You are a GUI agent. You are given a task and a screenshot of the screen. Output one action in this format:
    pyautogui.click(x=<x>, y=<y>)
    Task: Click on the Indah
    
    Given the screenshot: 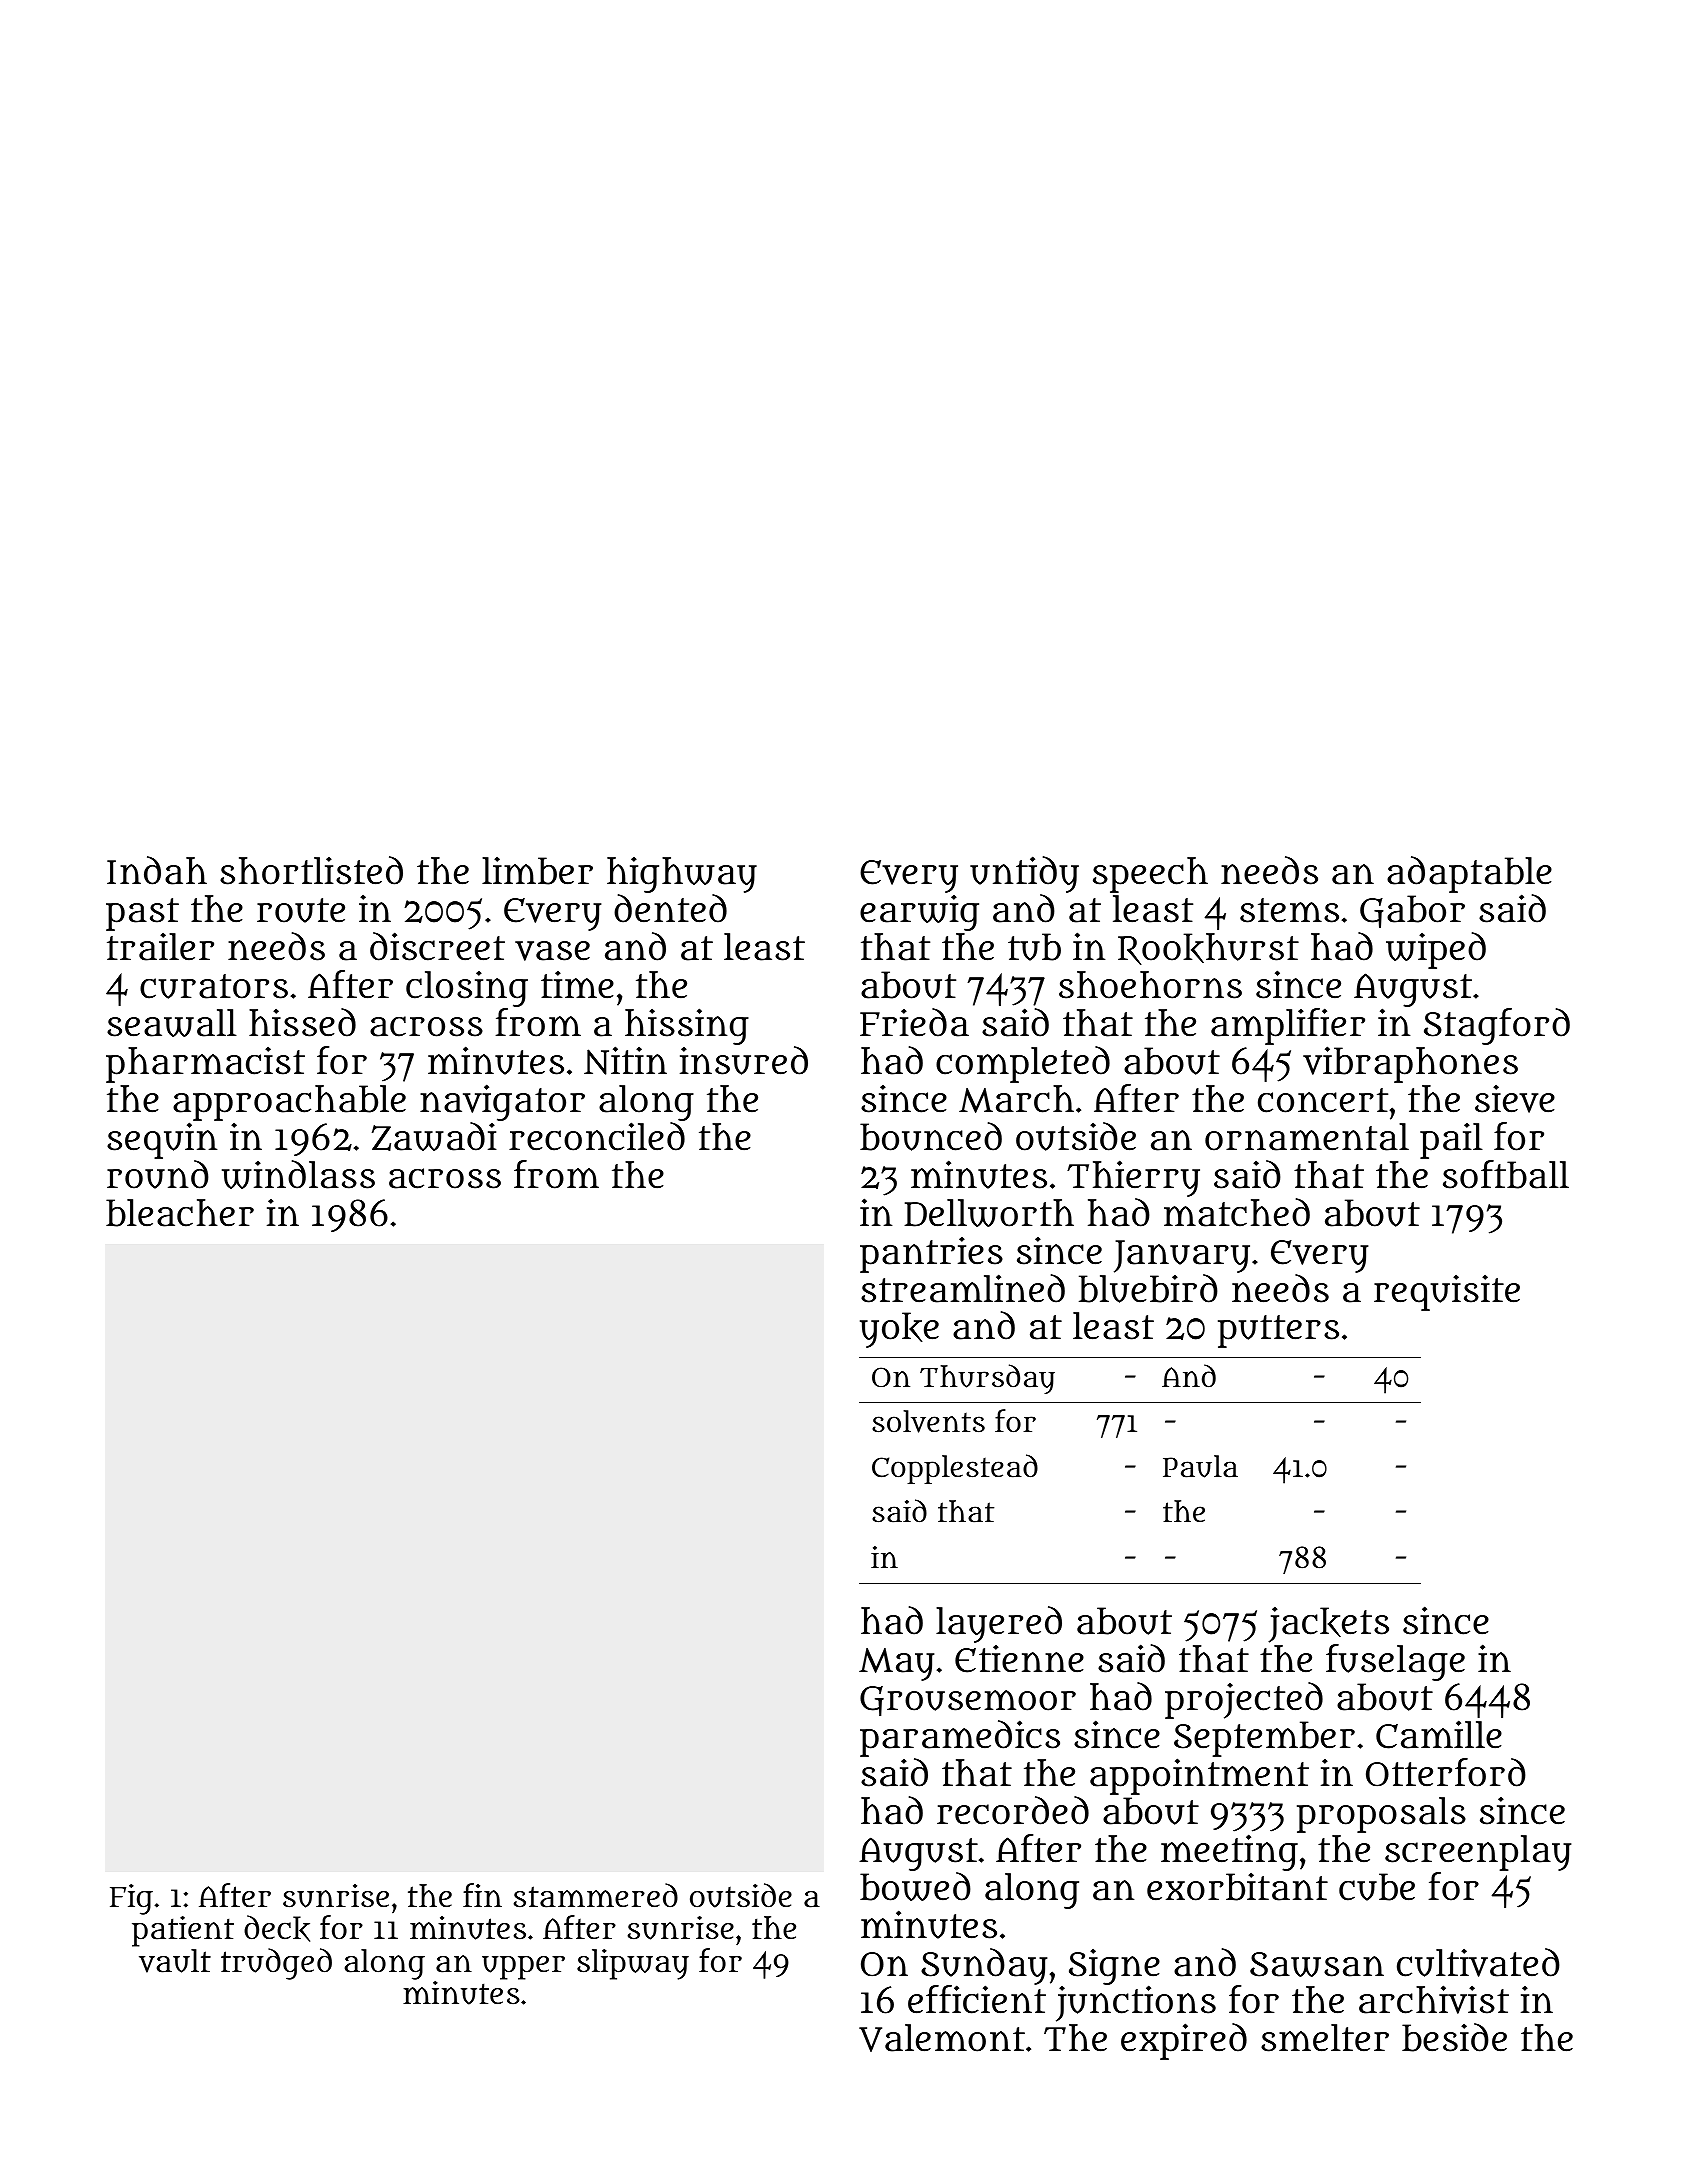 What is the action you would take?
    pyautogui.click(x=157, y=870)
